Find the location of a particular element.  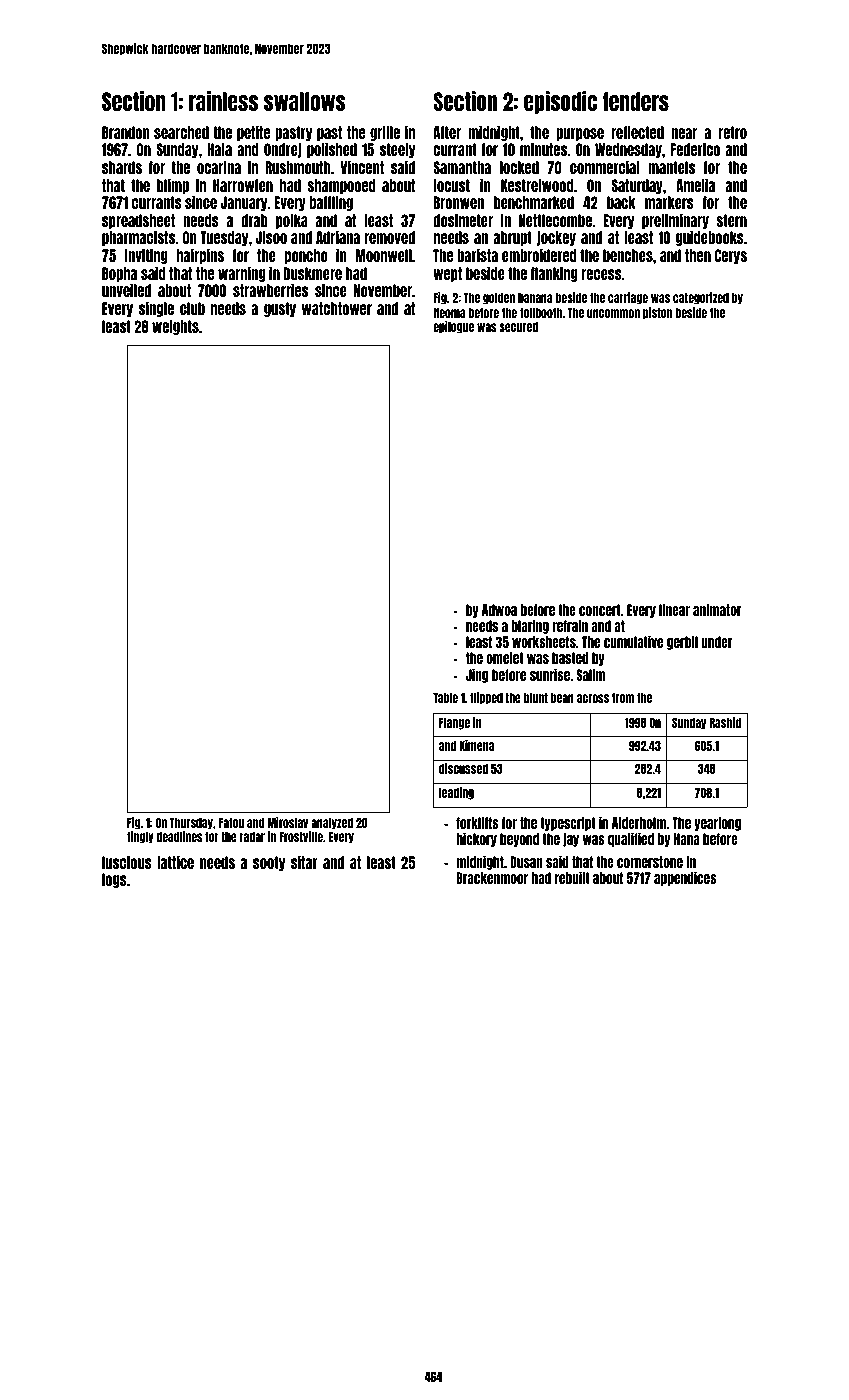

swallows is located at coordinates (305, 101).
